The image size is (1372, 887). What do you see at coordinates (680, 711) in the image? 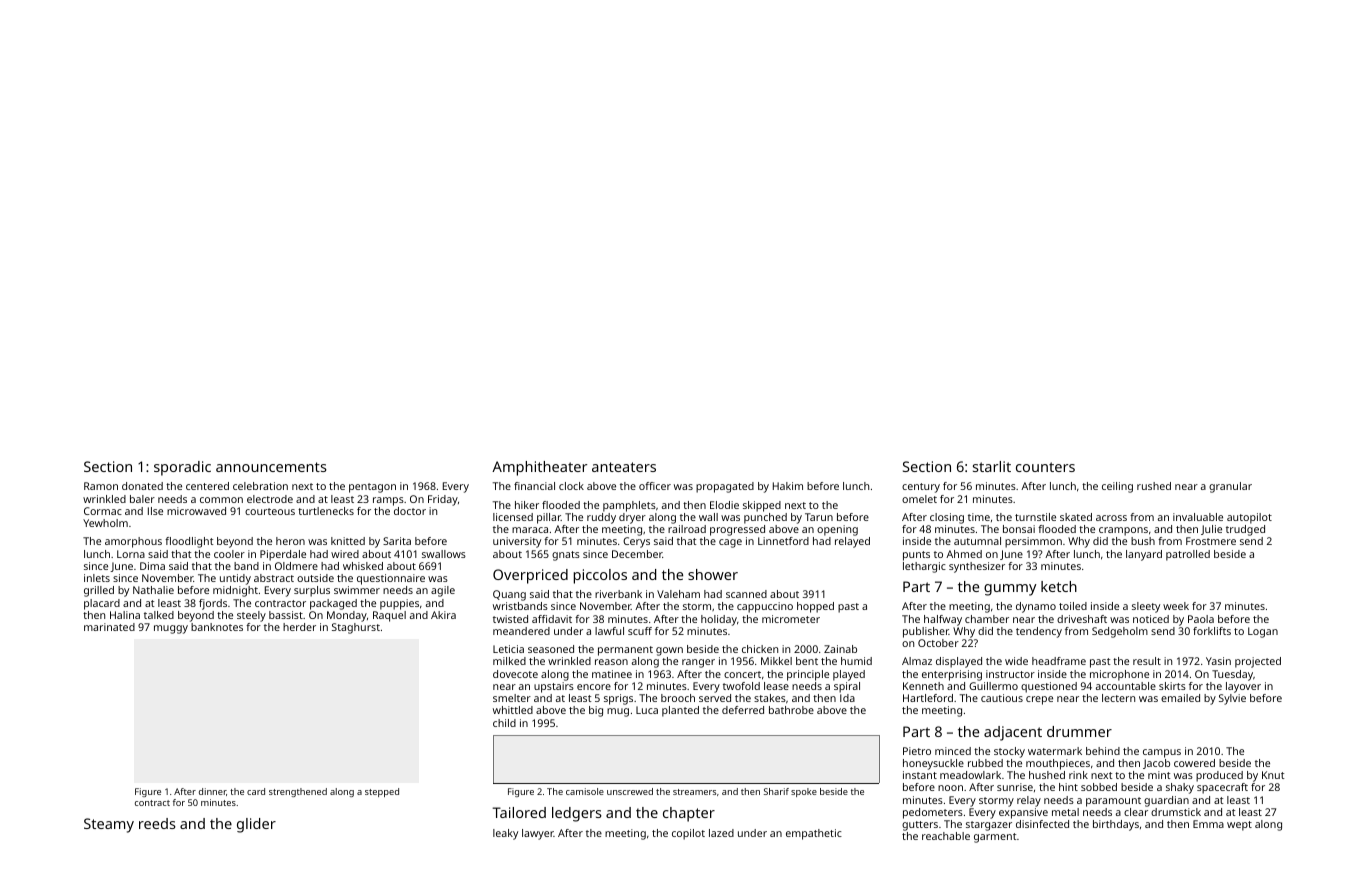
I see `planted` at bounding box center [680, 711].
